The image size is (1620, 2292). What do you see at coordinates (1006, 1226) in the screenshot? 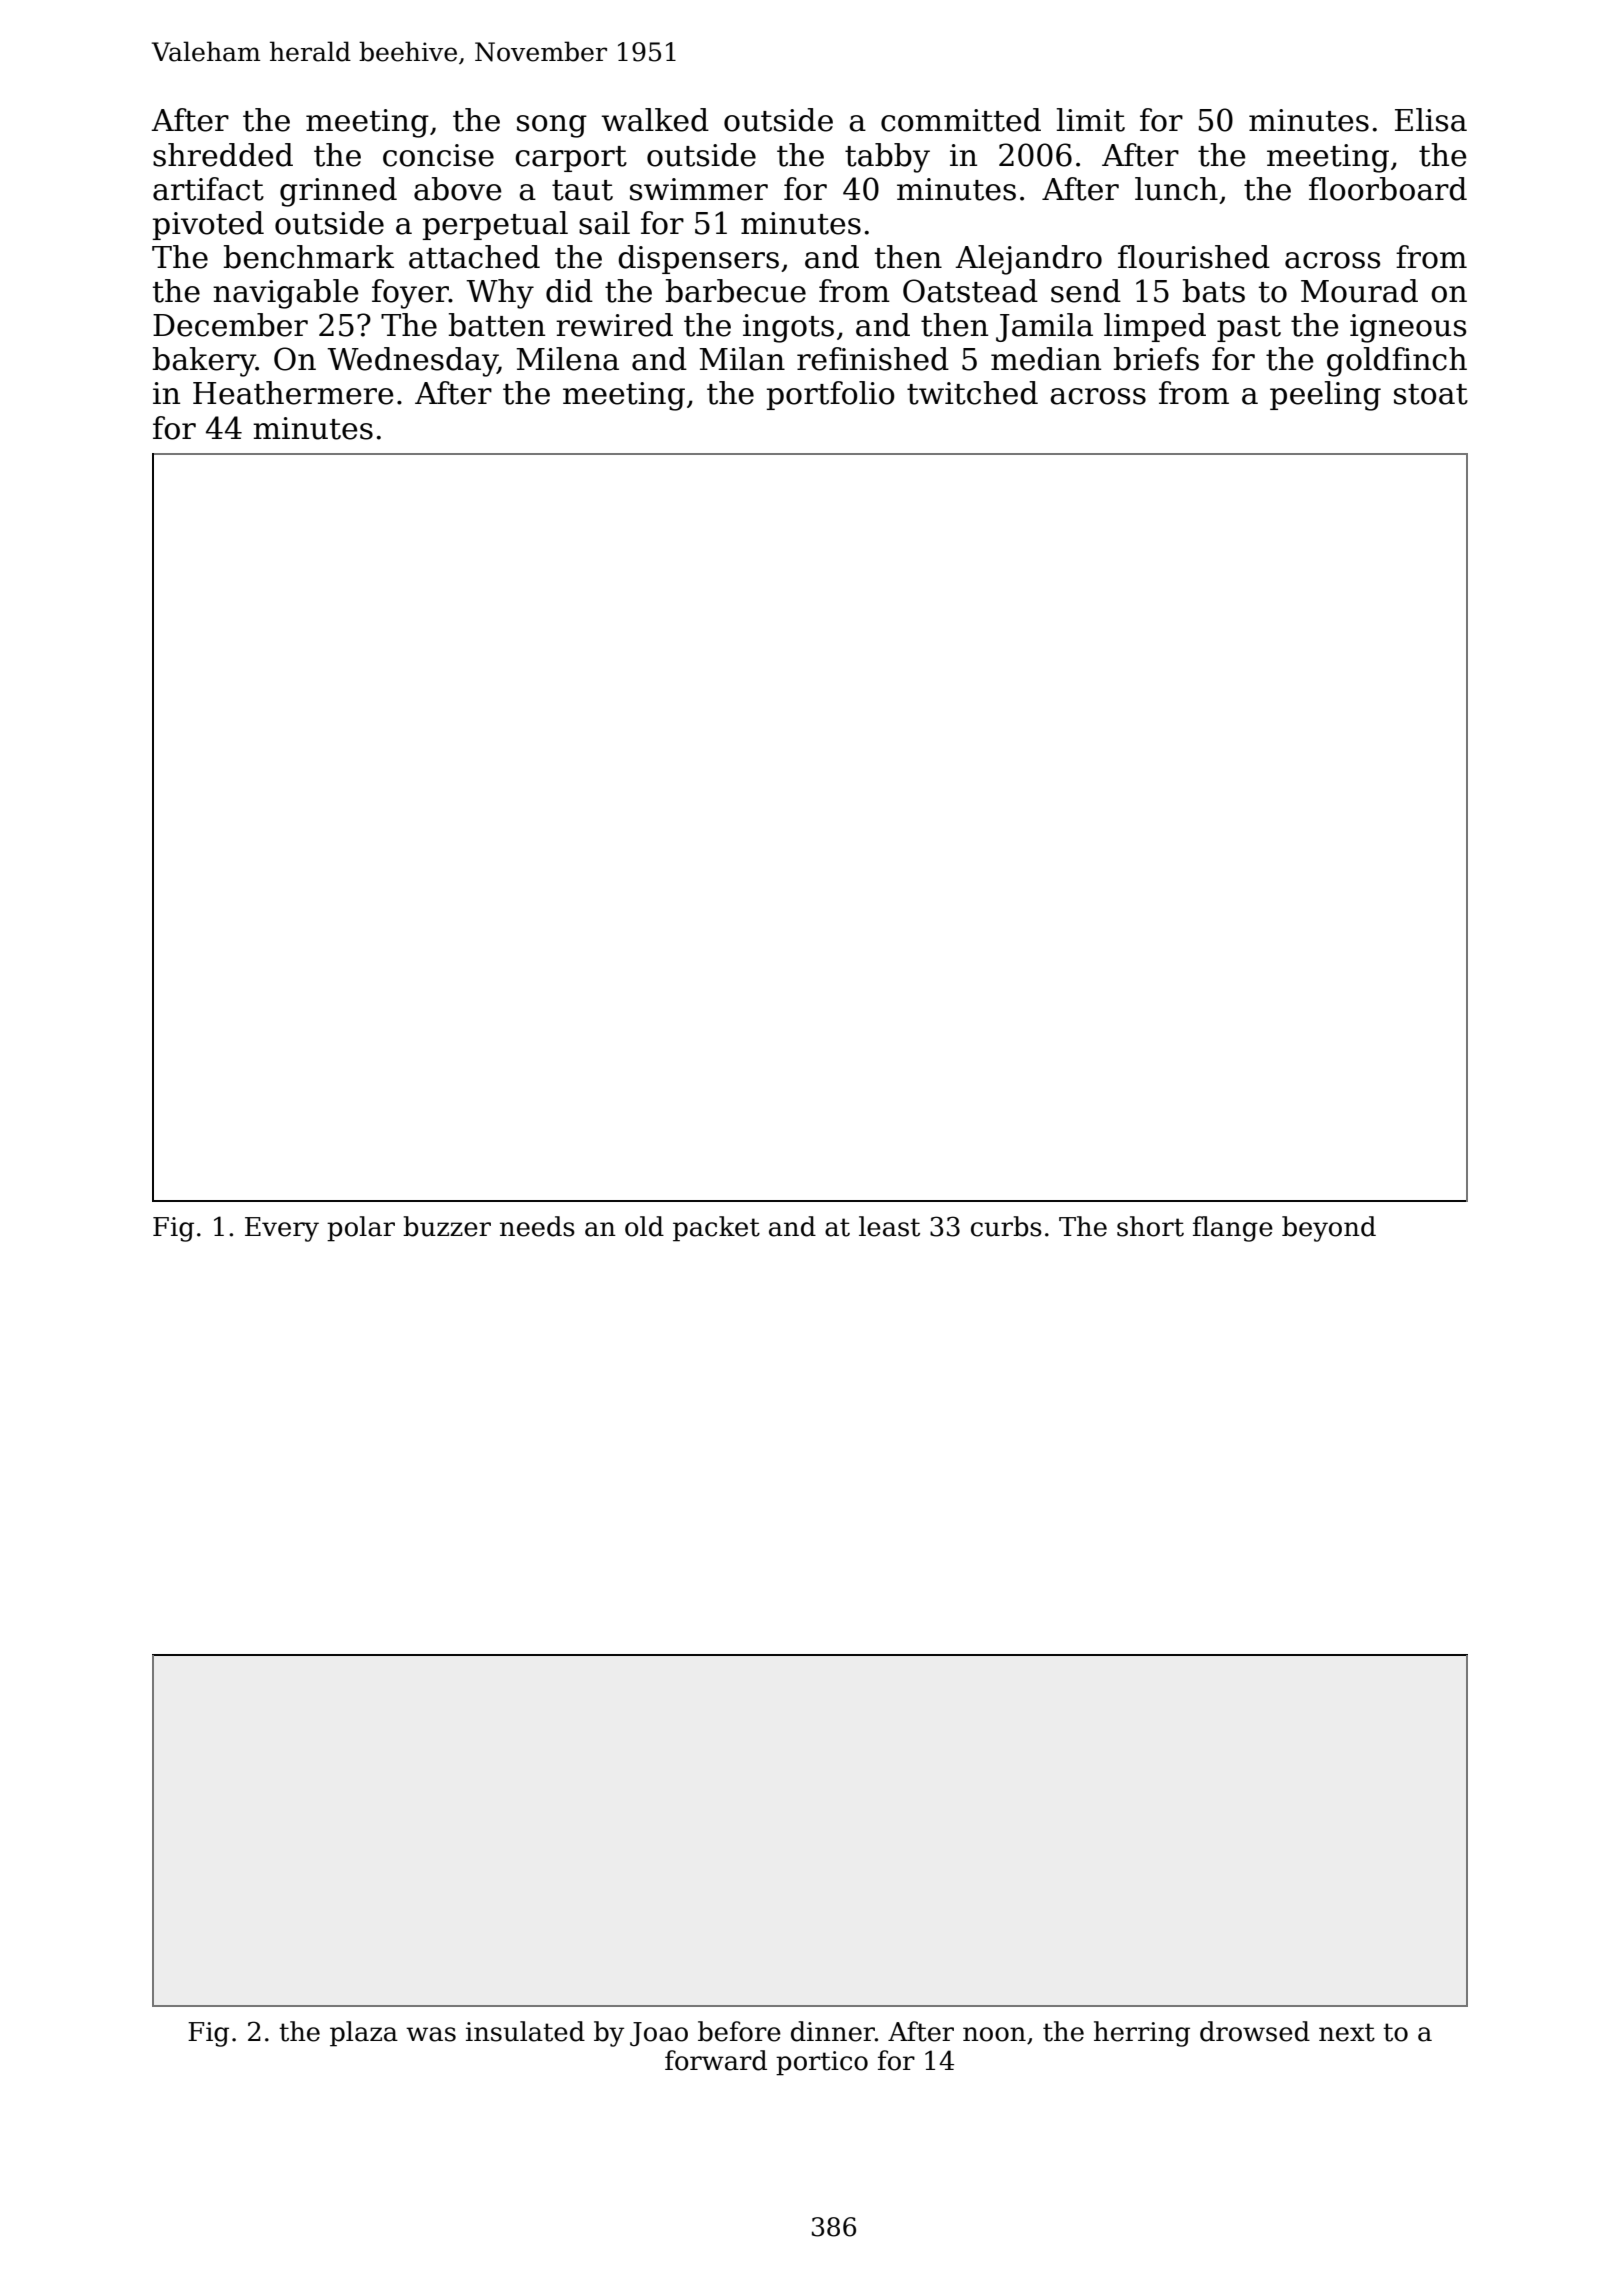
I see `curbs` at bounding box center [1006, 1226].
